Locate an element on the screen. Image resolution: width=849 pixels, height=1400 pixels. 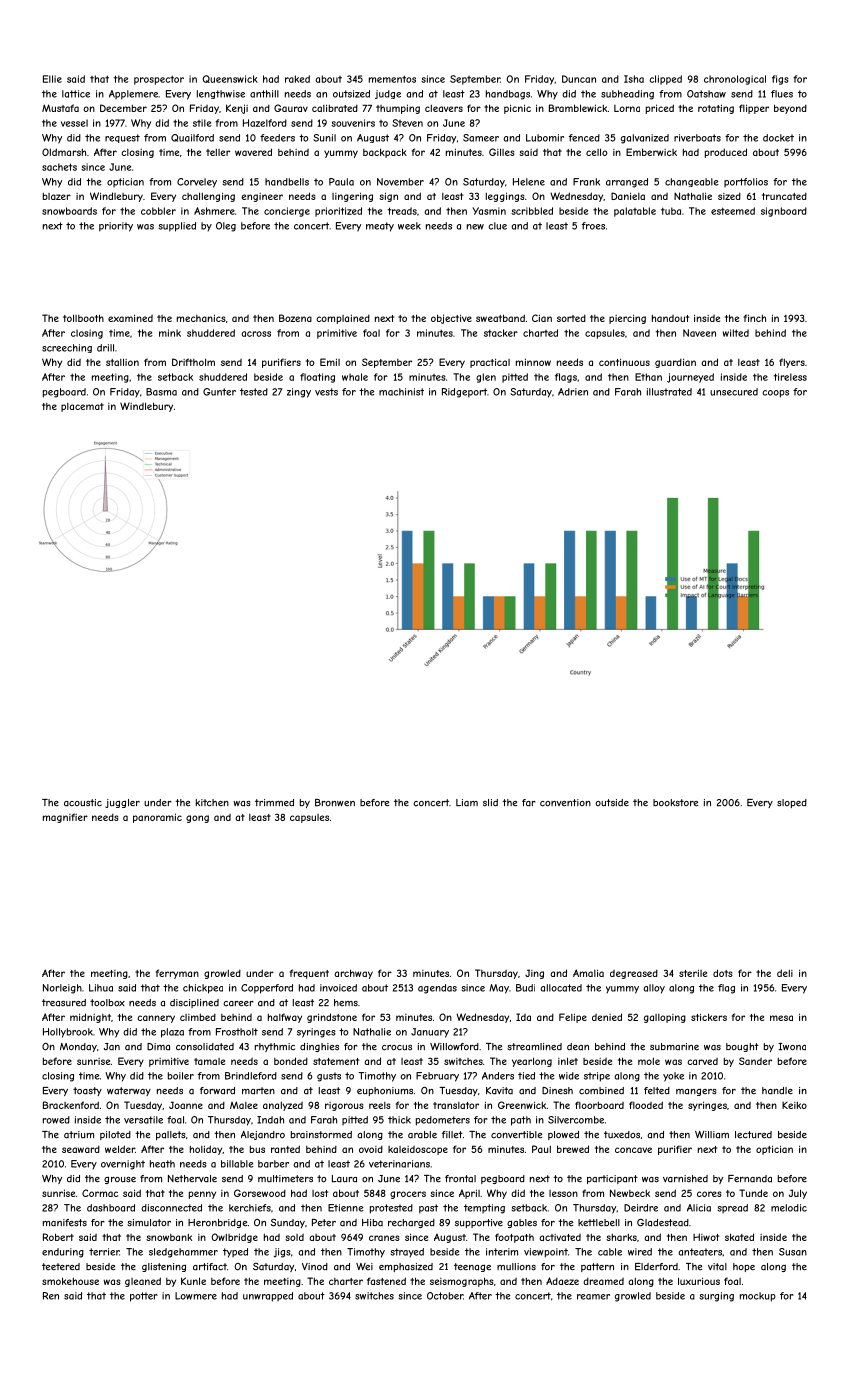
Frank is located at coordinates (586, 182).
